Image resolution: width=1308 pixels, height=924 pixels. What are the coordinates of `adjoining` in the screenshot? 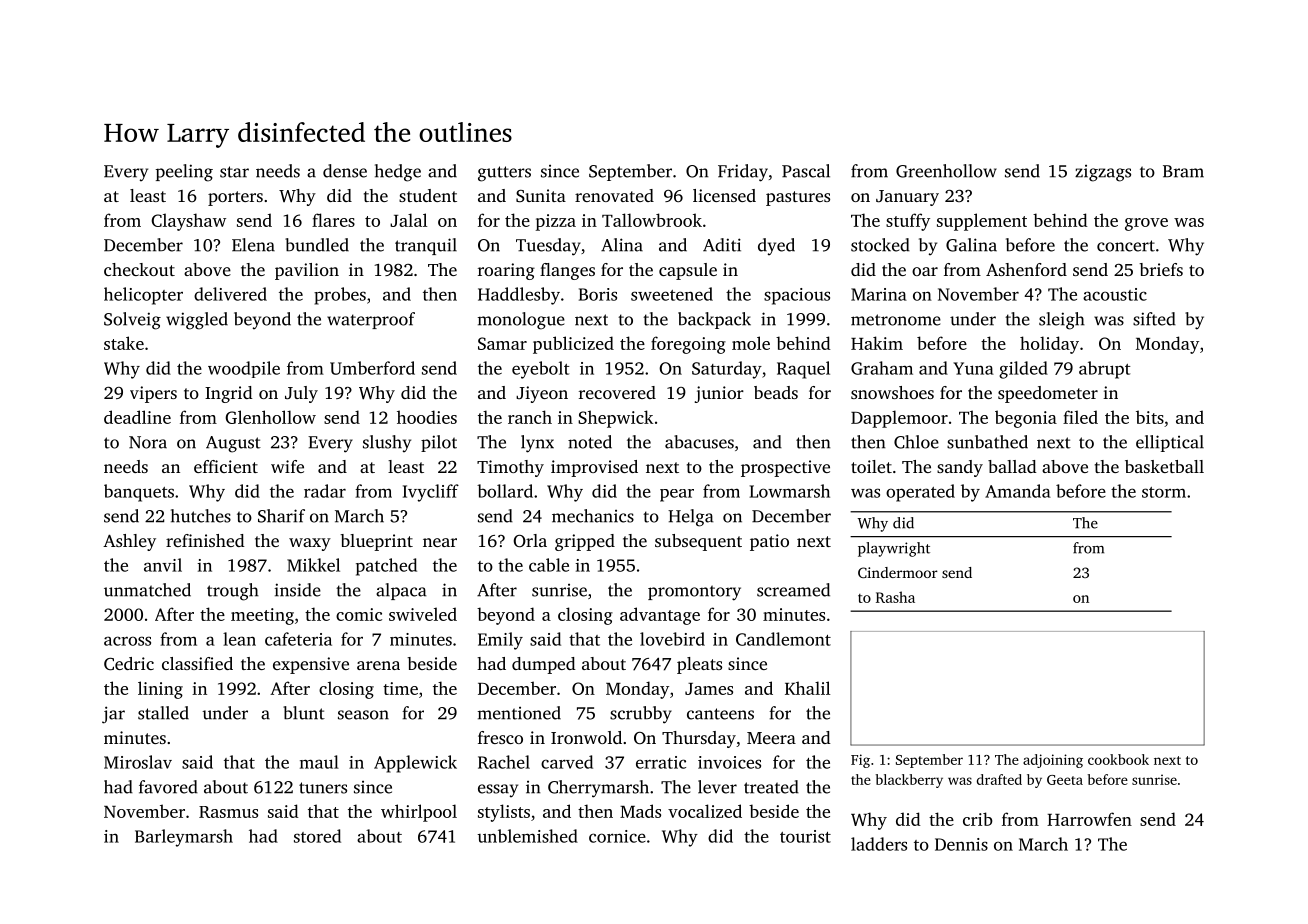 It's located at (1053, 761).
